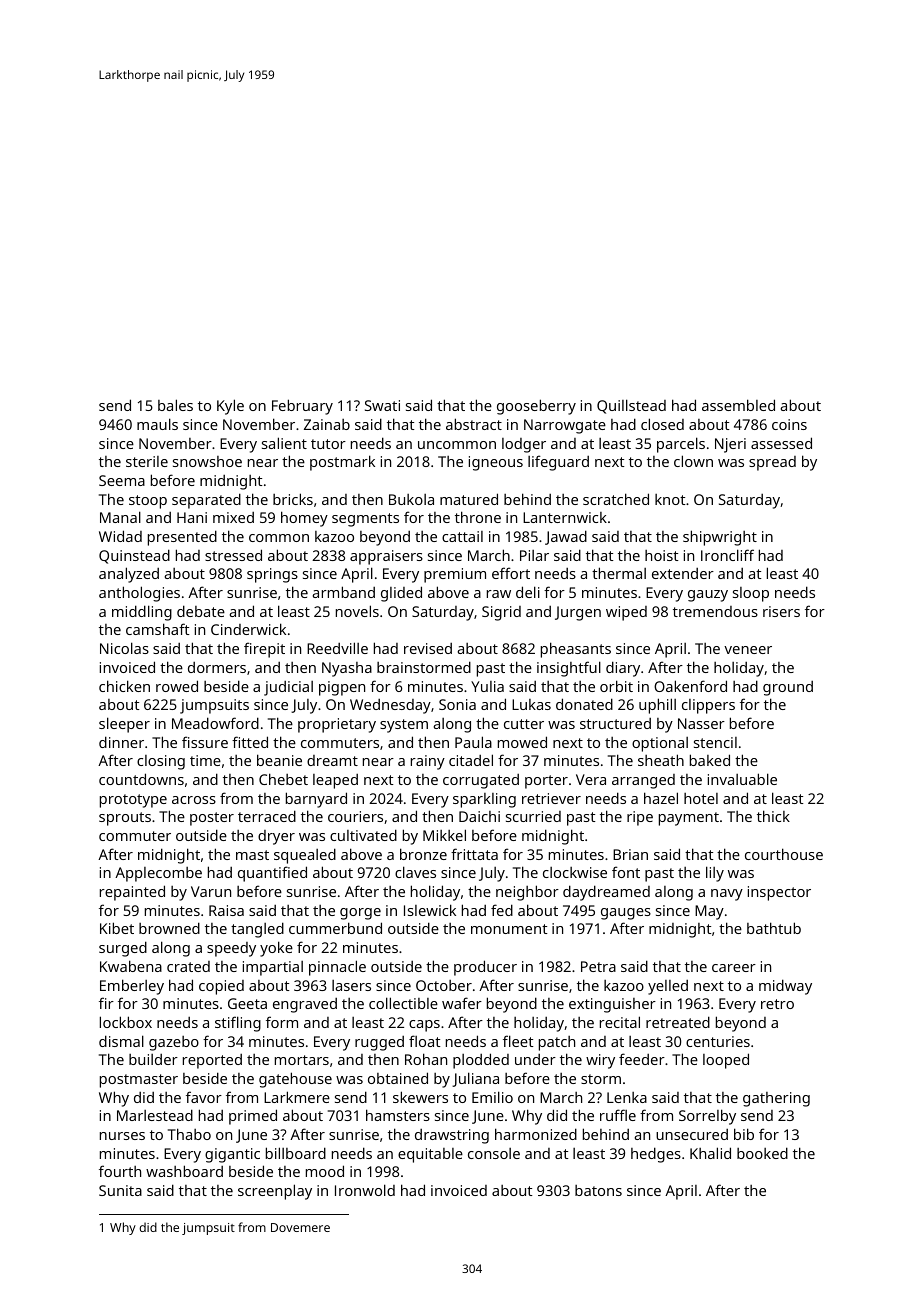  Describe the element at coordinates (773, 816) in the screenshot. I see `thick` at that location.
